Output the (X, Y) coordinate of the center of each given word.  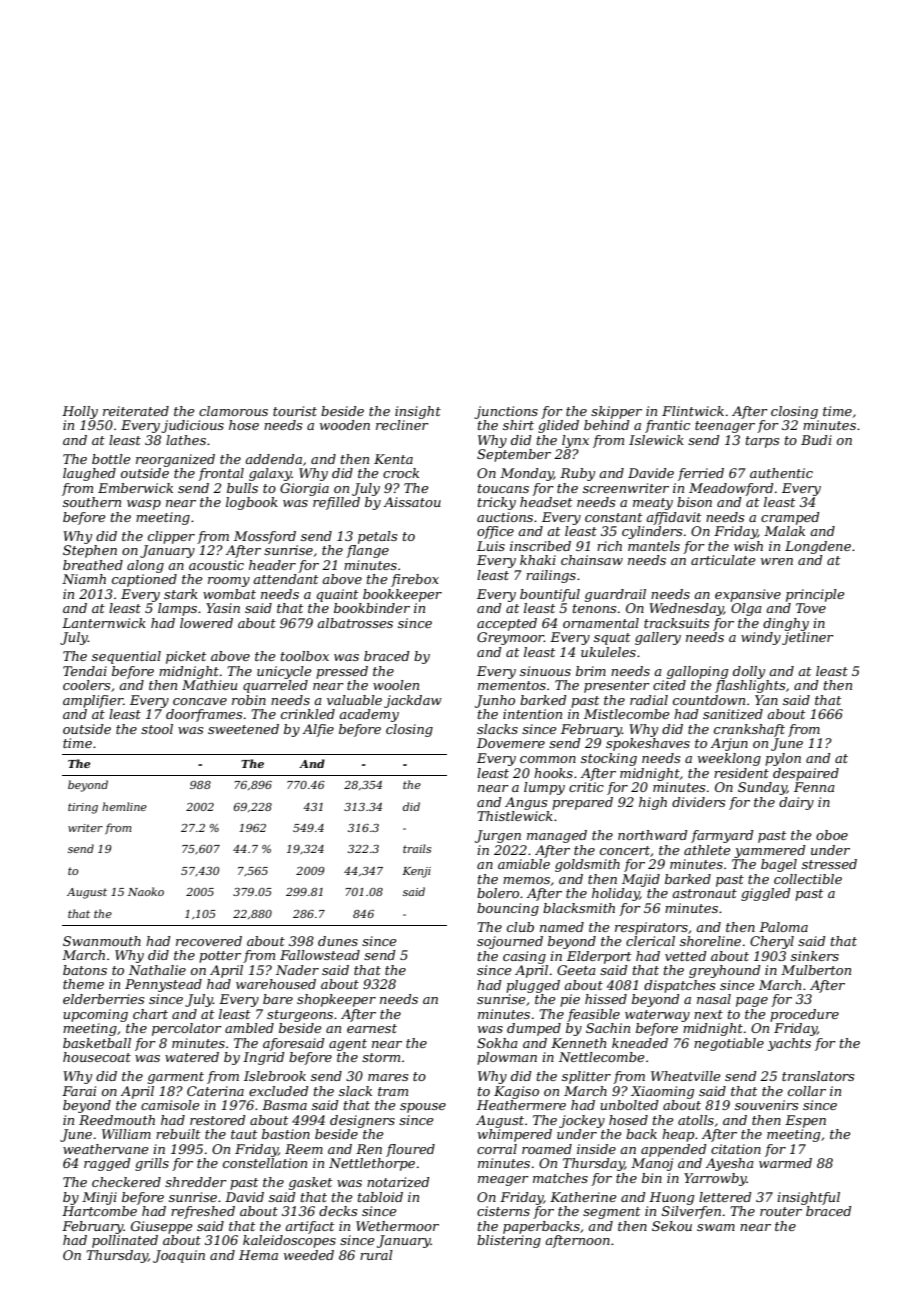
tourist (295, 411)
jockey (582, 1121)
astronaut (704, 893)
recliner (402, 425)
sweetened (243, 729)
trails (417, 848)
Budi (816, 440)
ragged (107, 1164)
